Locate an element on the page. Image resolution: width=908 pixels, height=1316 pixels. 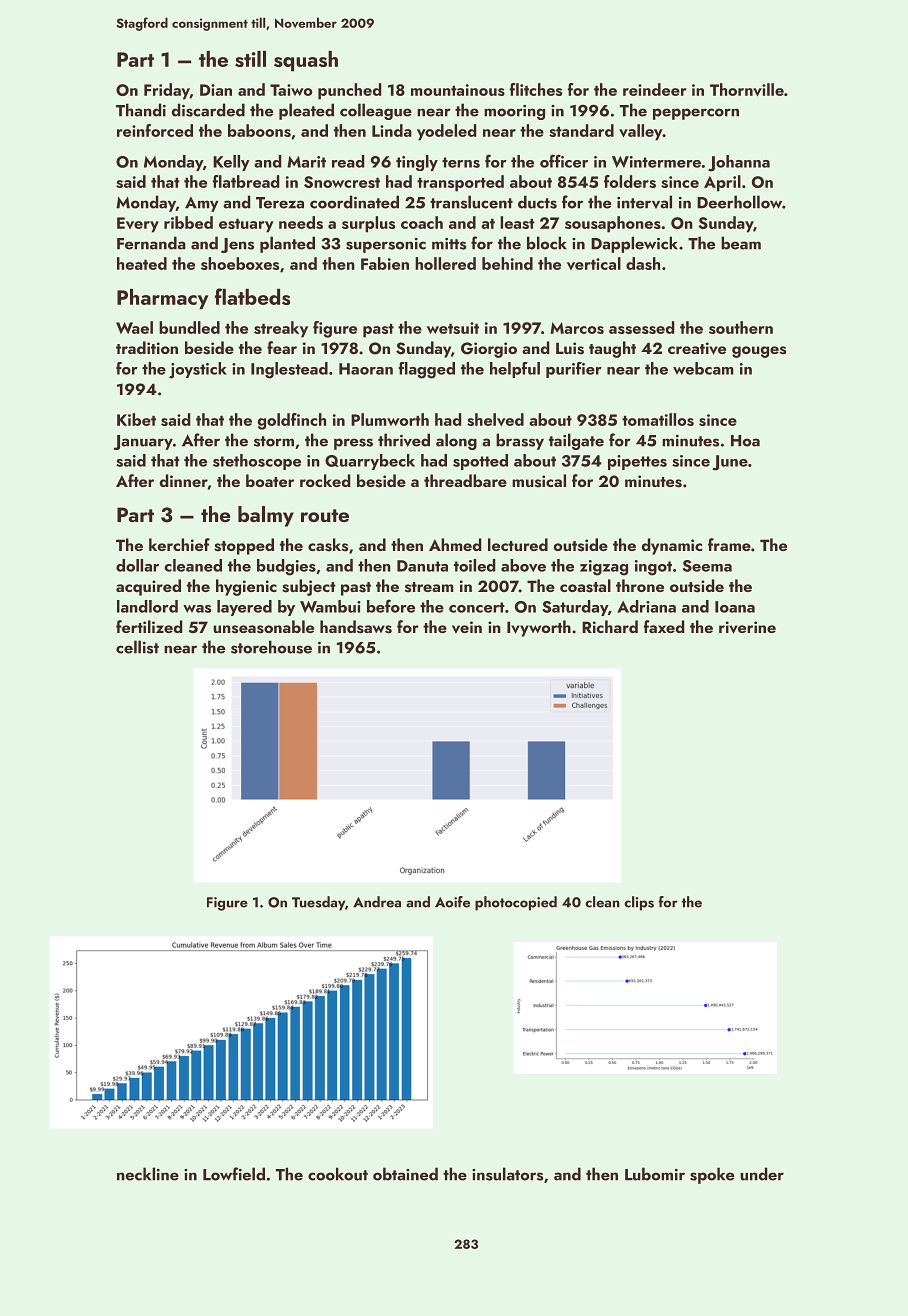
under is located at coordinates (762, 1174).
